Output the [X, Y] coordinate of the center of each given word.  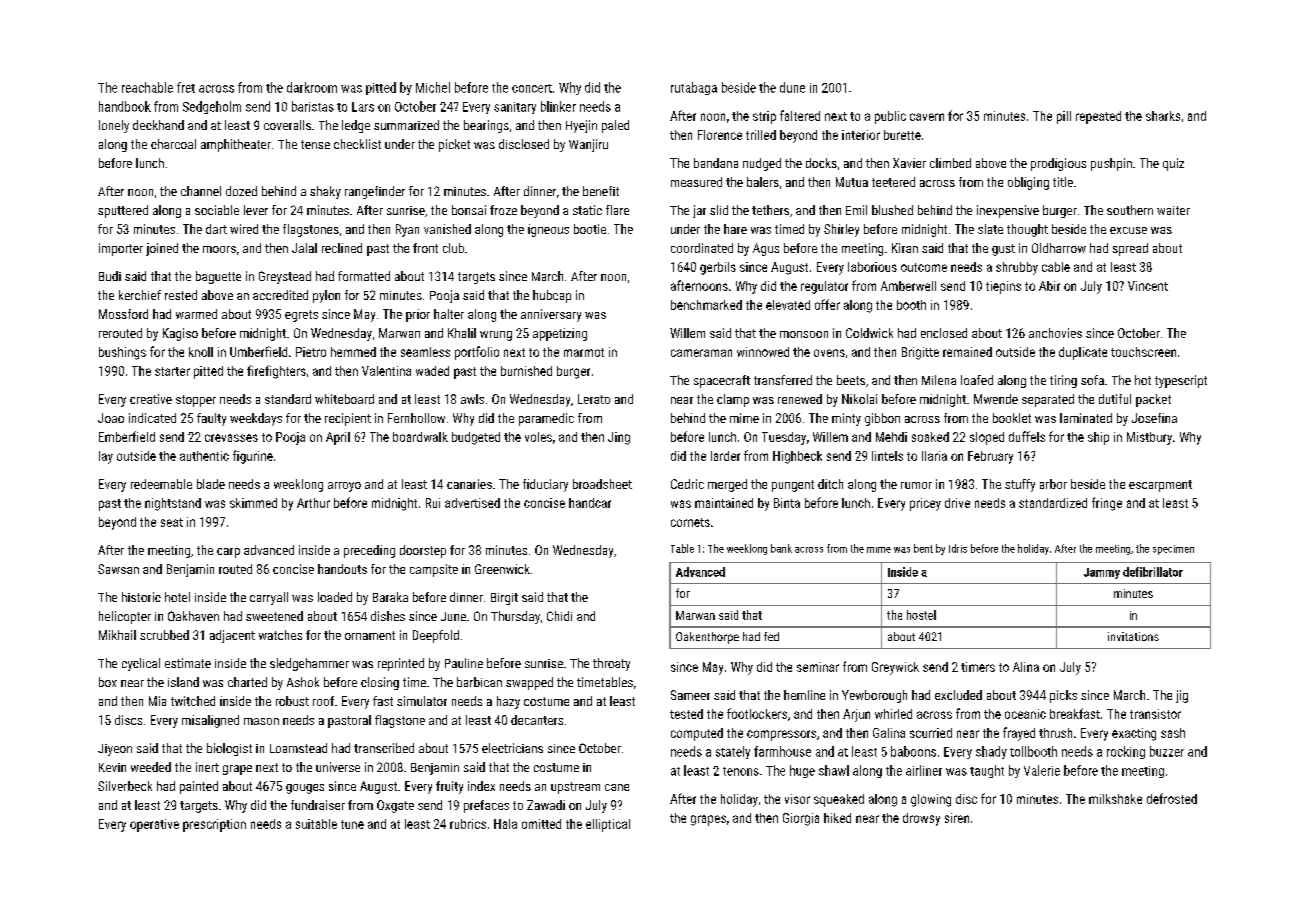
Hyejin [581, 126]
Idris [958, 548]
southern [1130, 210]
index [481, 786]
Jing [619, 438]
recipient [348, 419]
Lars [363, 107]
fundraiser [318, 805]
